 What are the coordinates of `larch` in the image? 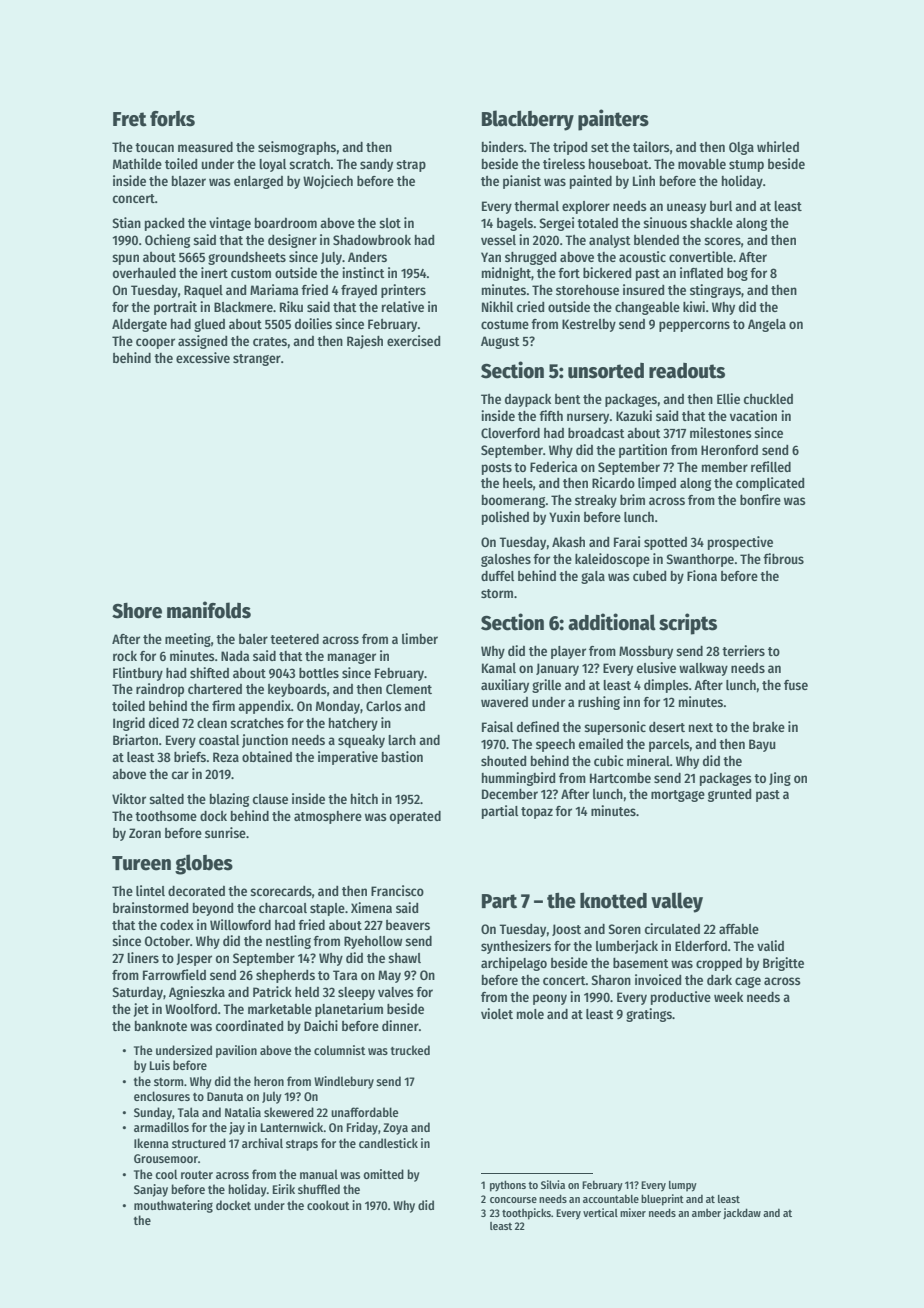 It's located at (402, 740).
